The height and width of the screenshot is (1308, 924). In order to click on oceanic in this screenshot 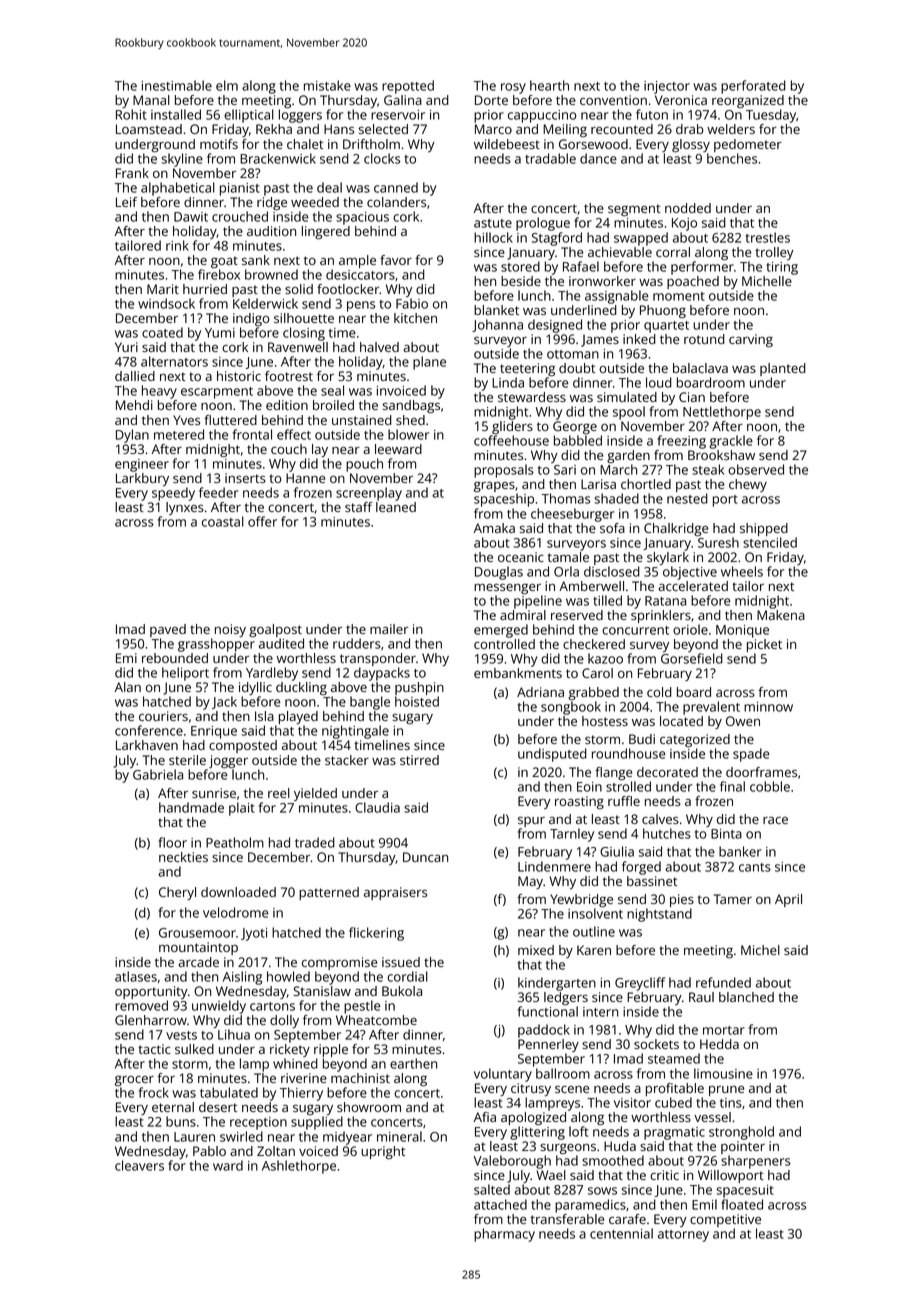, I will do `click(521, 557)`.
